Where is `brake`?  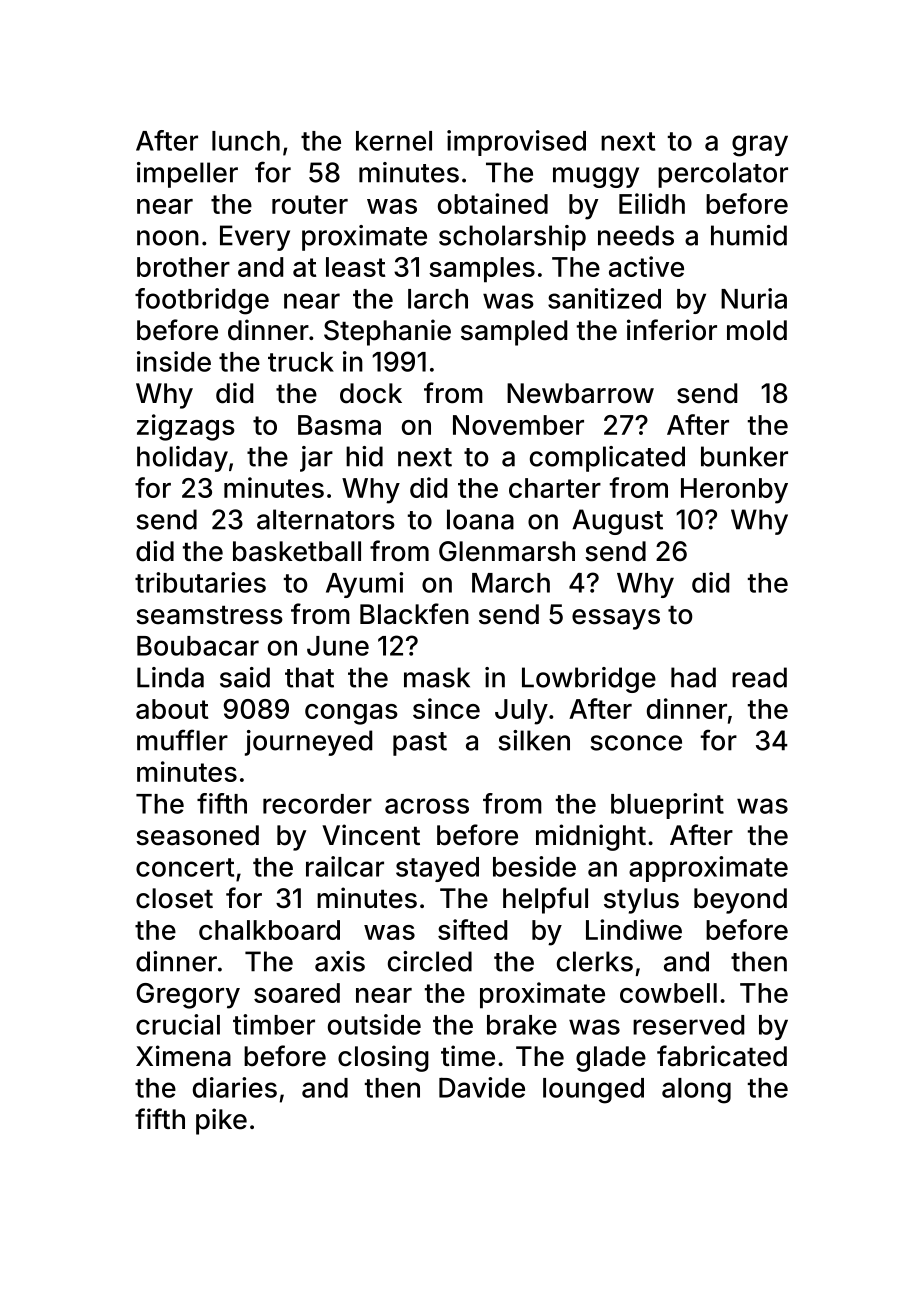
brake is located at coordinates (522, 1025).
